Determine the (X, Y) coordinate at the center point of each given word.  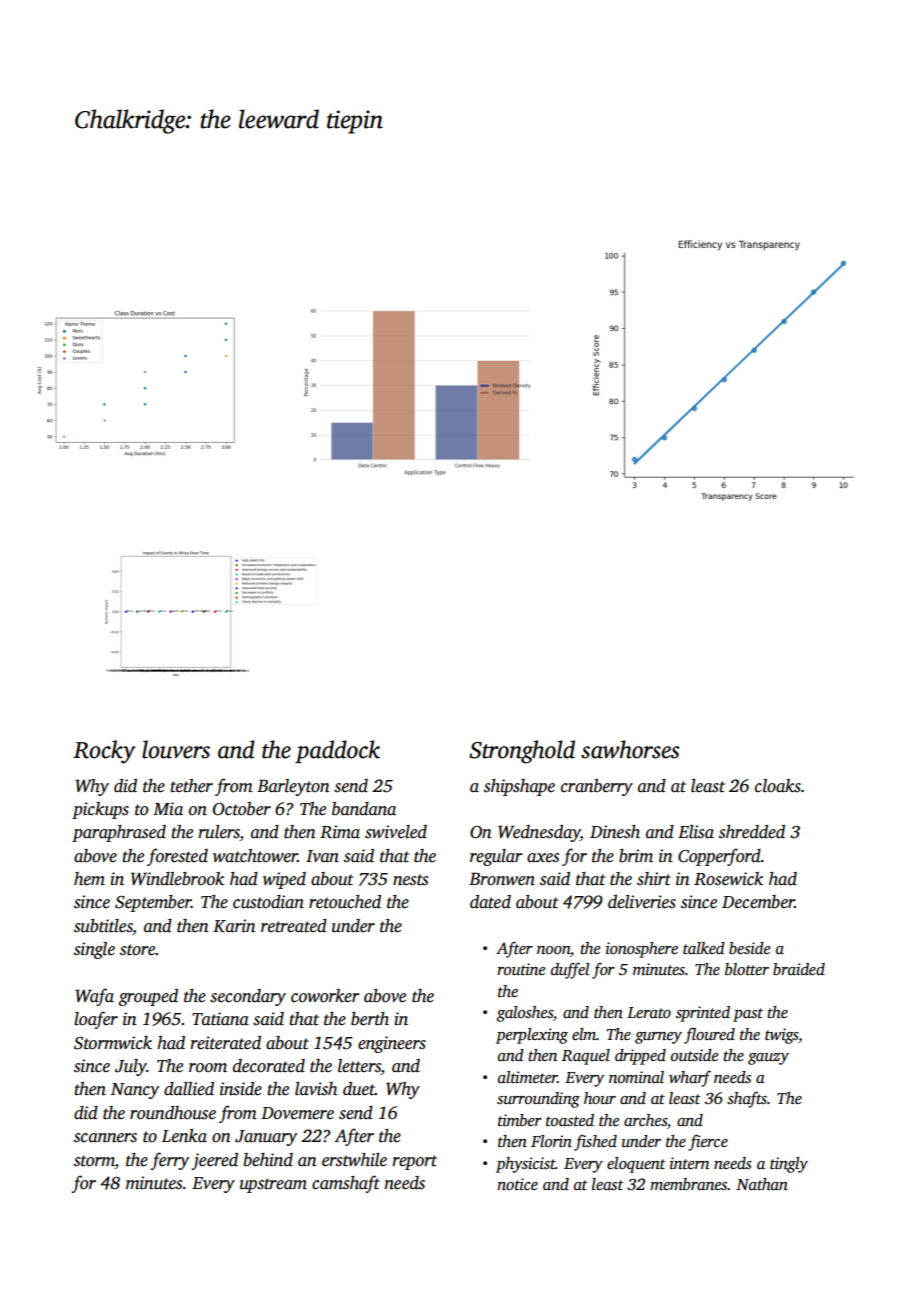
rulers (219, 833)
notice (517, 1184)
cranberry (597, 787)
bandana (364, 809)
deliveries (642, 902)
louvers (176, 749)
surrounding (538, 1100)
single (94, 950)
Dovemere (297, 1113)
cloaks (778, 786)
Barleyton (293, 787)
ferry (170, 1161)
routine (521, 969)
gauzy (768, 1059)
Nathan (762, 1184)
